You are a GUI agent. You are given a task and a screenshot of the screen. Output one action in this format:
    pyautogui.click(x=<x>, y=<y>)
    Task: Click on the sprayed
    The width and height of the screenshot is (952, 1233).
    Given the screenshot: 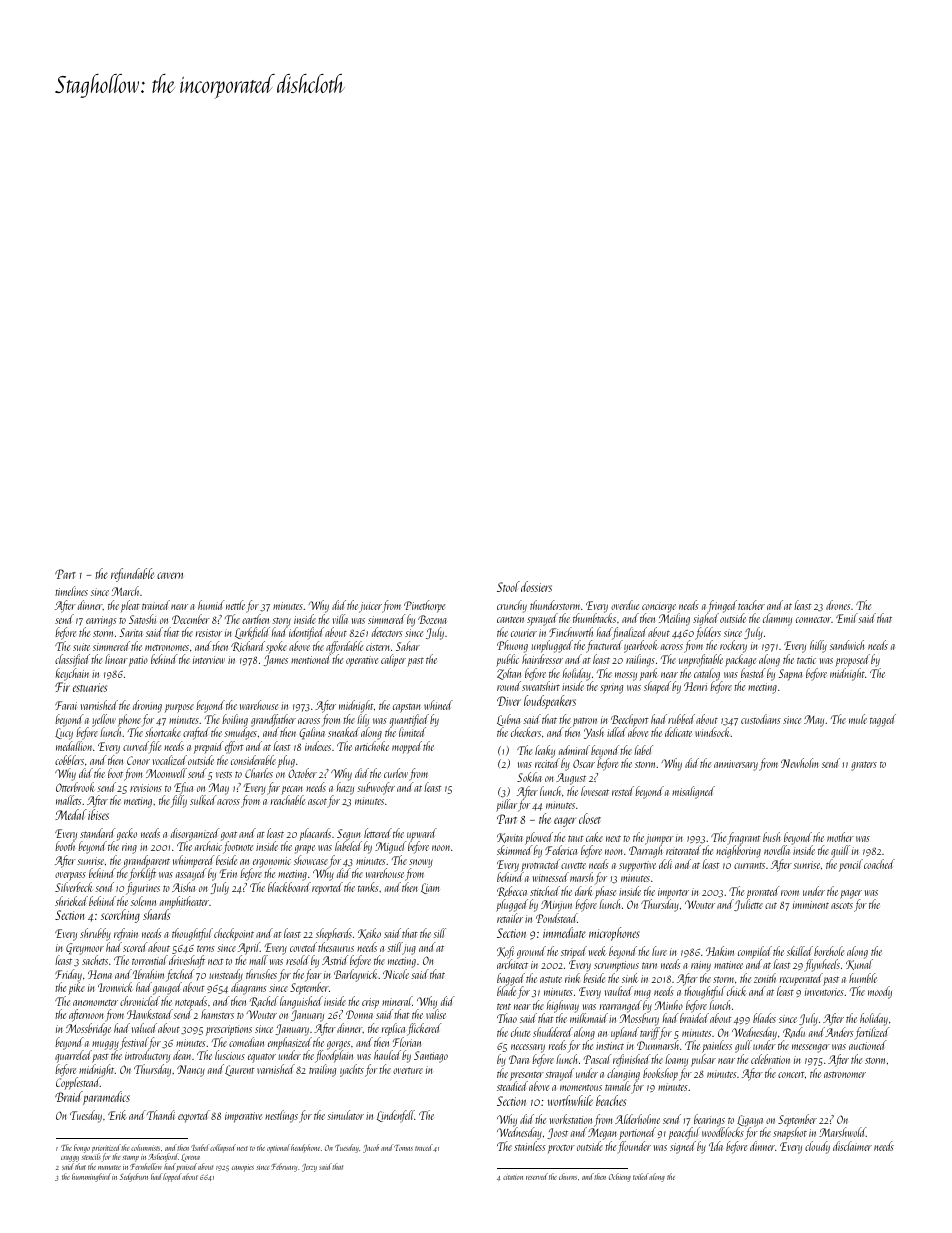 What is the action you would take?
    pyautogui.click(x=542, y=619)
